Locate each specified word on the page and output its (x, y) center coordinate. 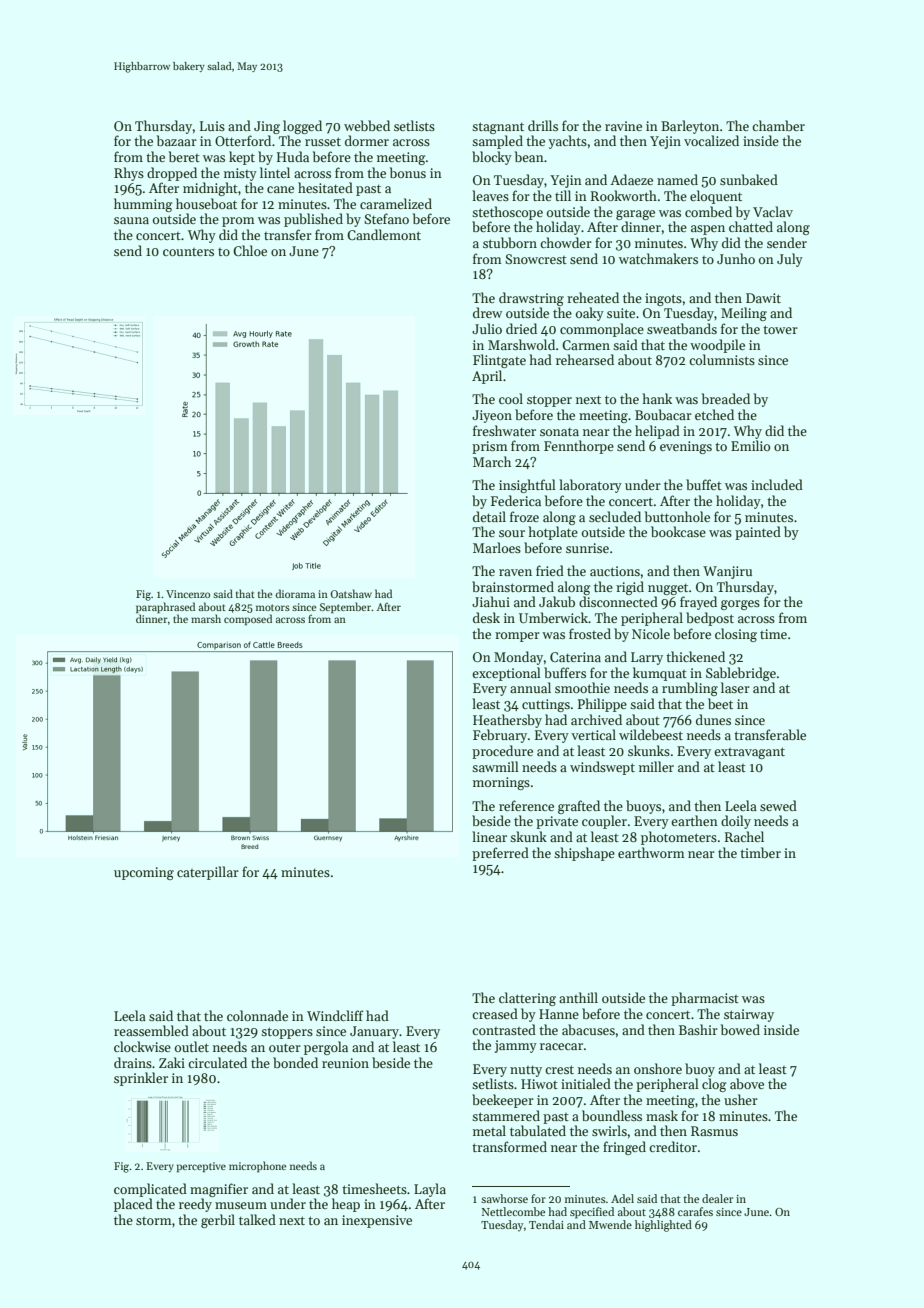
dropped (172, 174)
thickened (695, 656)
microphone (257, 1166)
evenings (686, 447)
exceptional (506, 674)
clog (714, 1085)
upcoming (144, 873)
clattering (527, 999)
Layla (430, 1190)
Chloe (250, 250)
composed (248, 619)
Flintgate (499, 361)
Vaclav (773, 211)
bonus (408, 172)
